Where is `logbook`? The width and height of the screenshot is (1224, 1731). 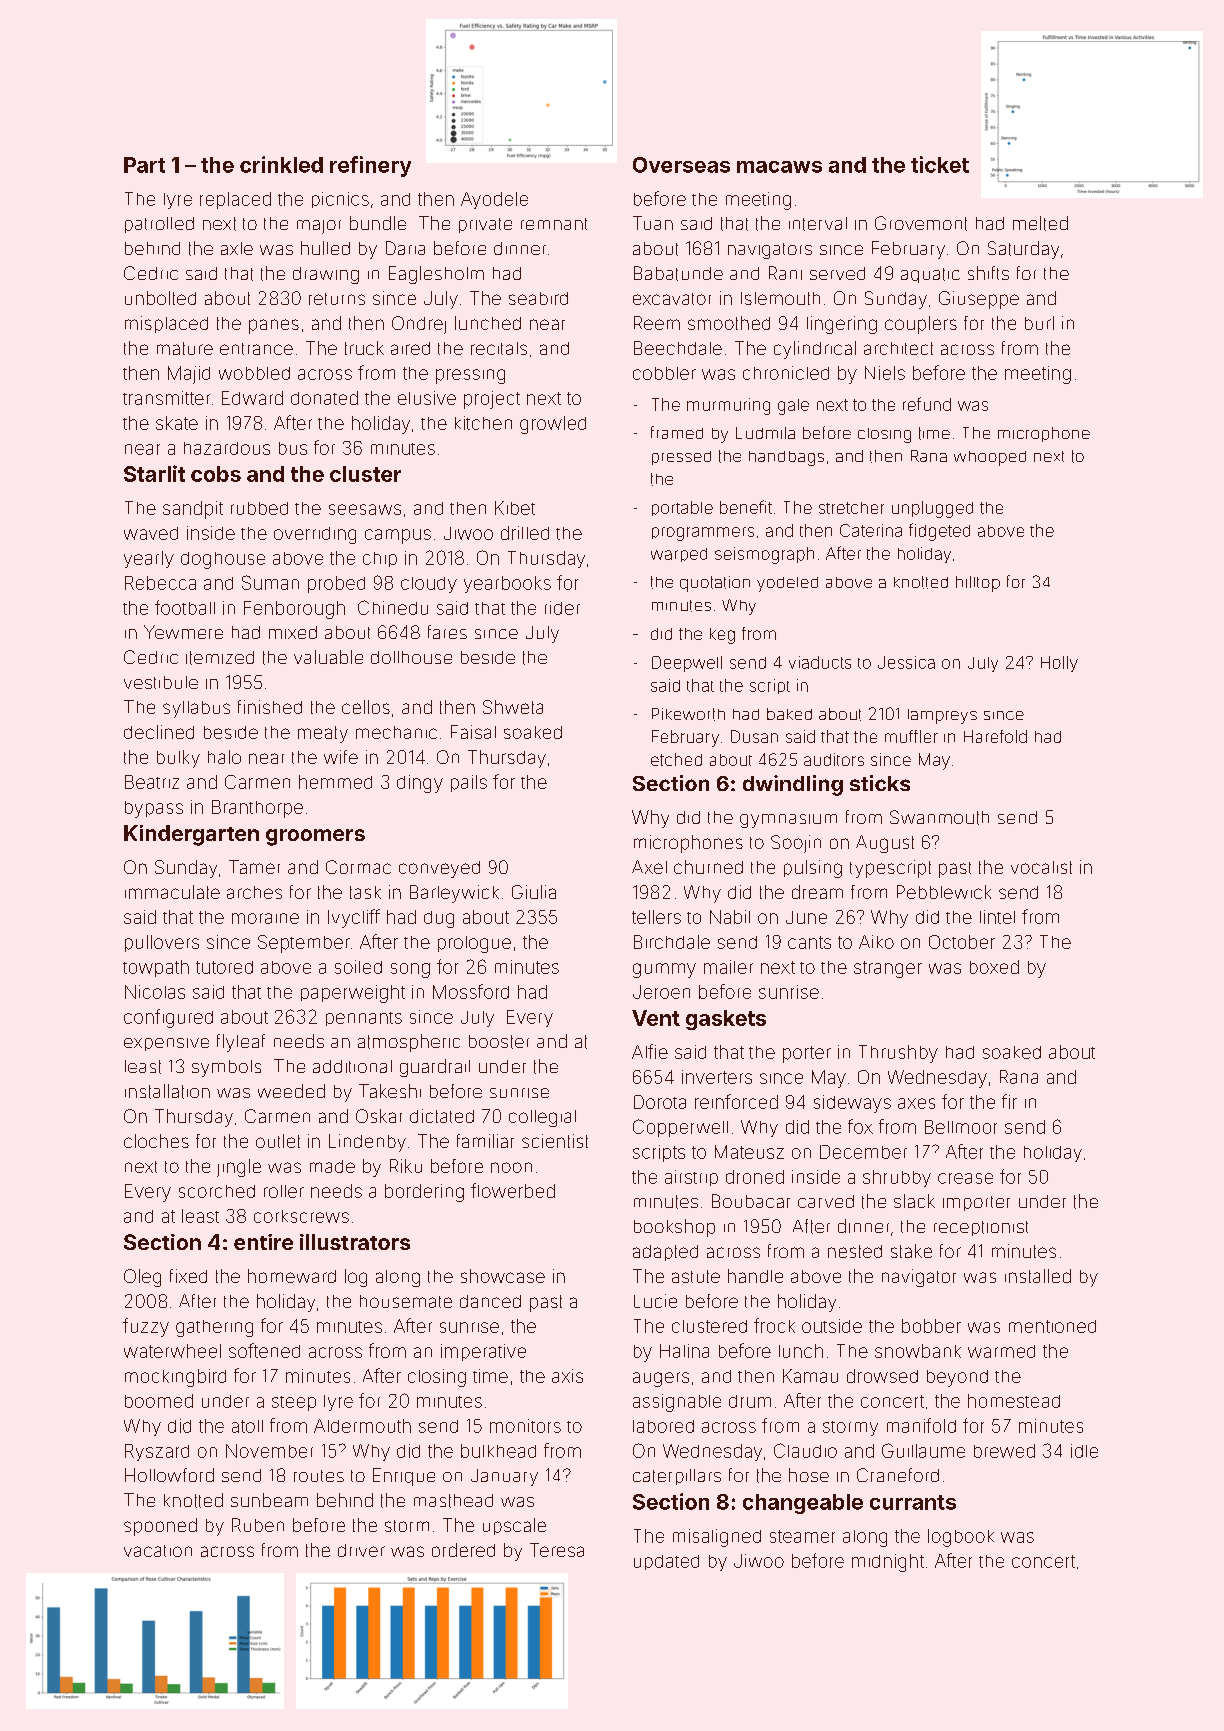
logbook is located at coordinates (961, 1538).
